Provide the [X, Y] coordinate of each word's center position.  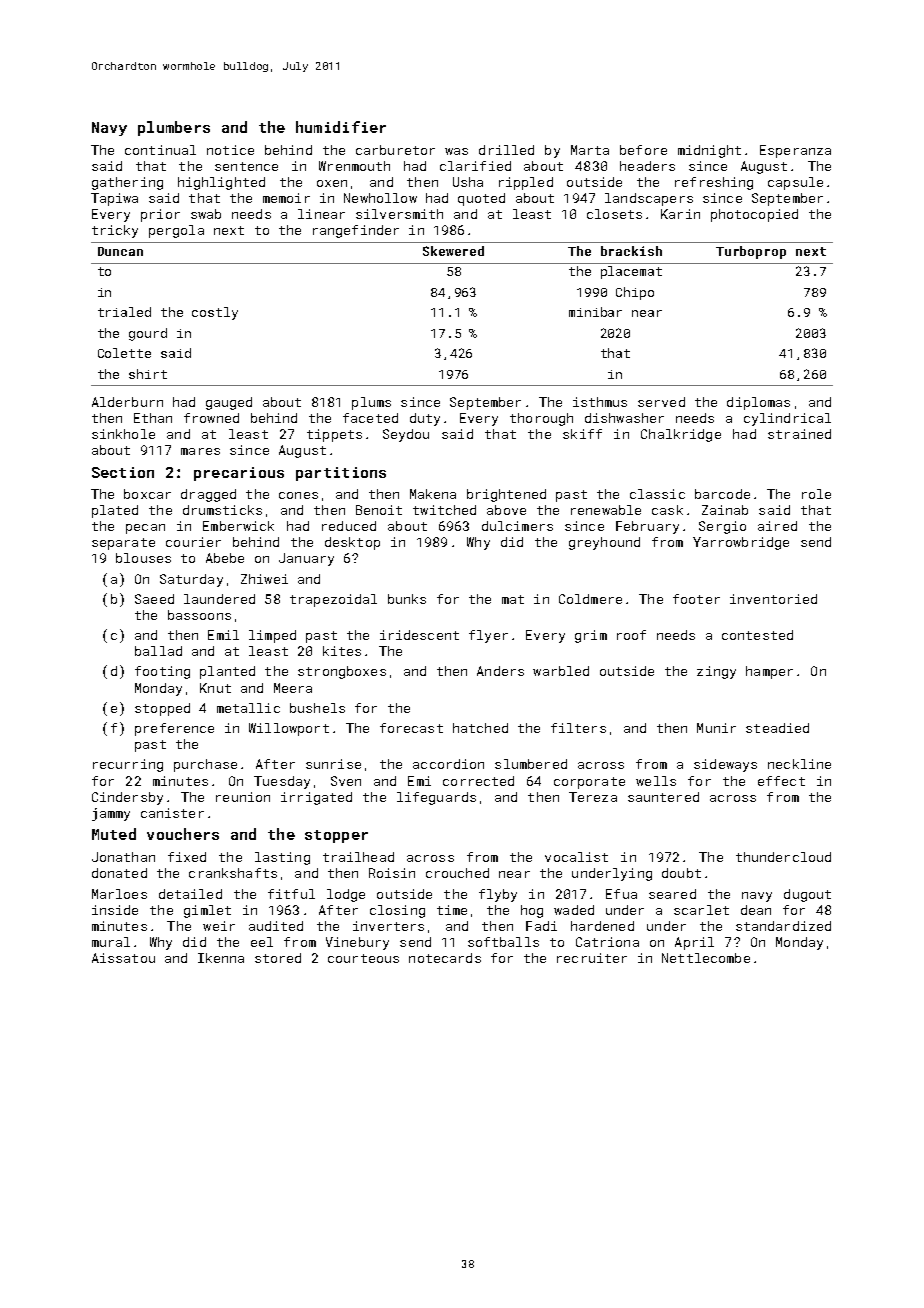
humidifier [341, 127]
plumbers [174, 128]
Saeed [154, 599]
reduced [349, 526]
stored [278, 958]
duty [425, 419]
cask [667, 510]
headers [647, 166]
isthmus [600, 402]
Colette [124, 353]
